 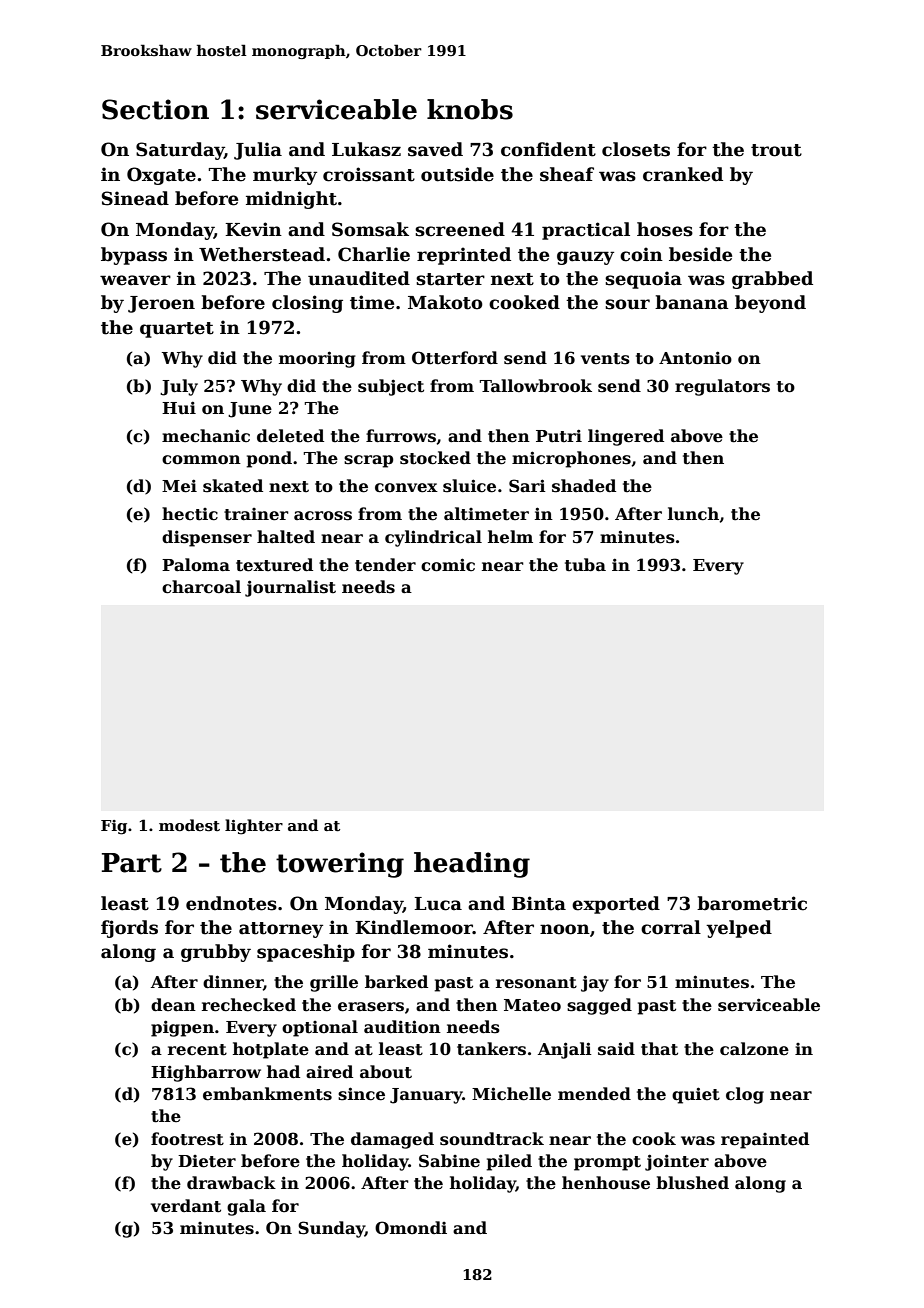 I want to click on charcoal, so click(x=201, y=587).
